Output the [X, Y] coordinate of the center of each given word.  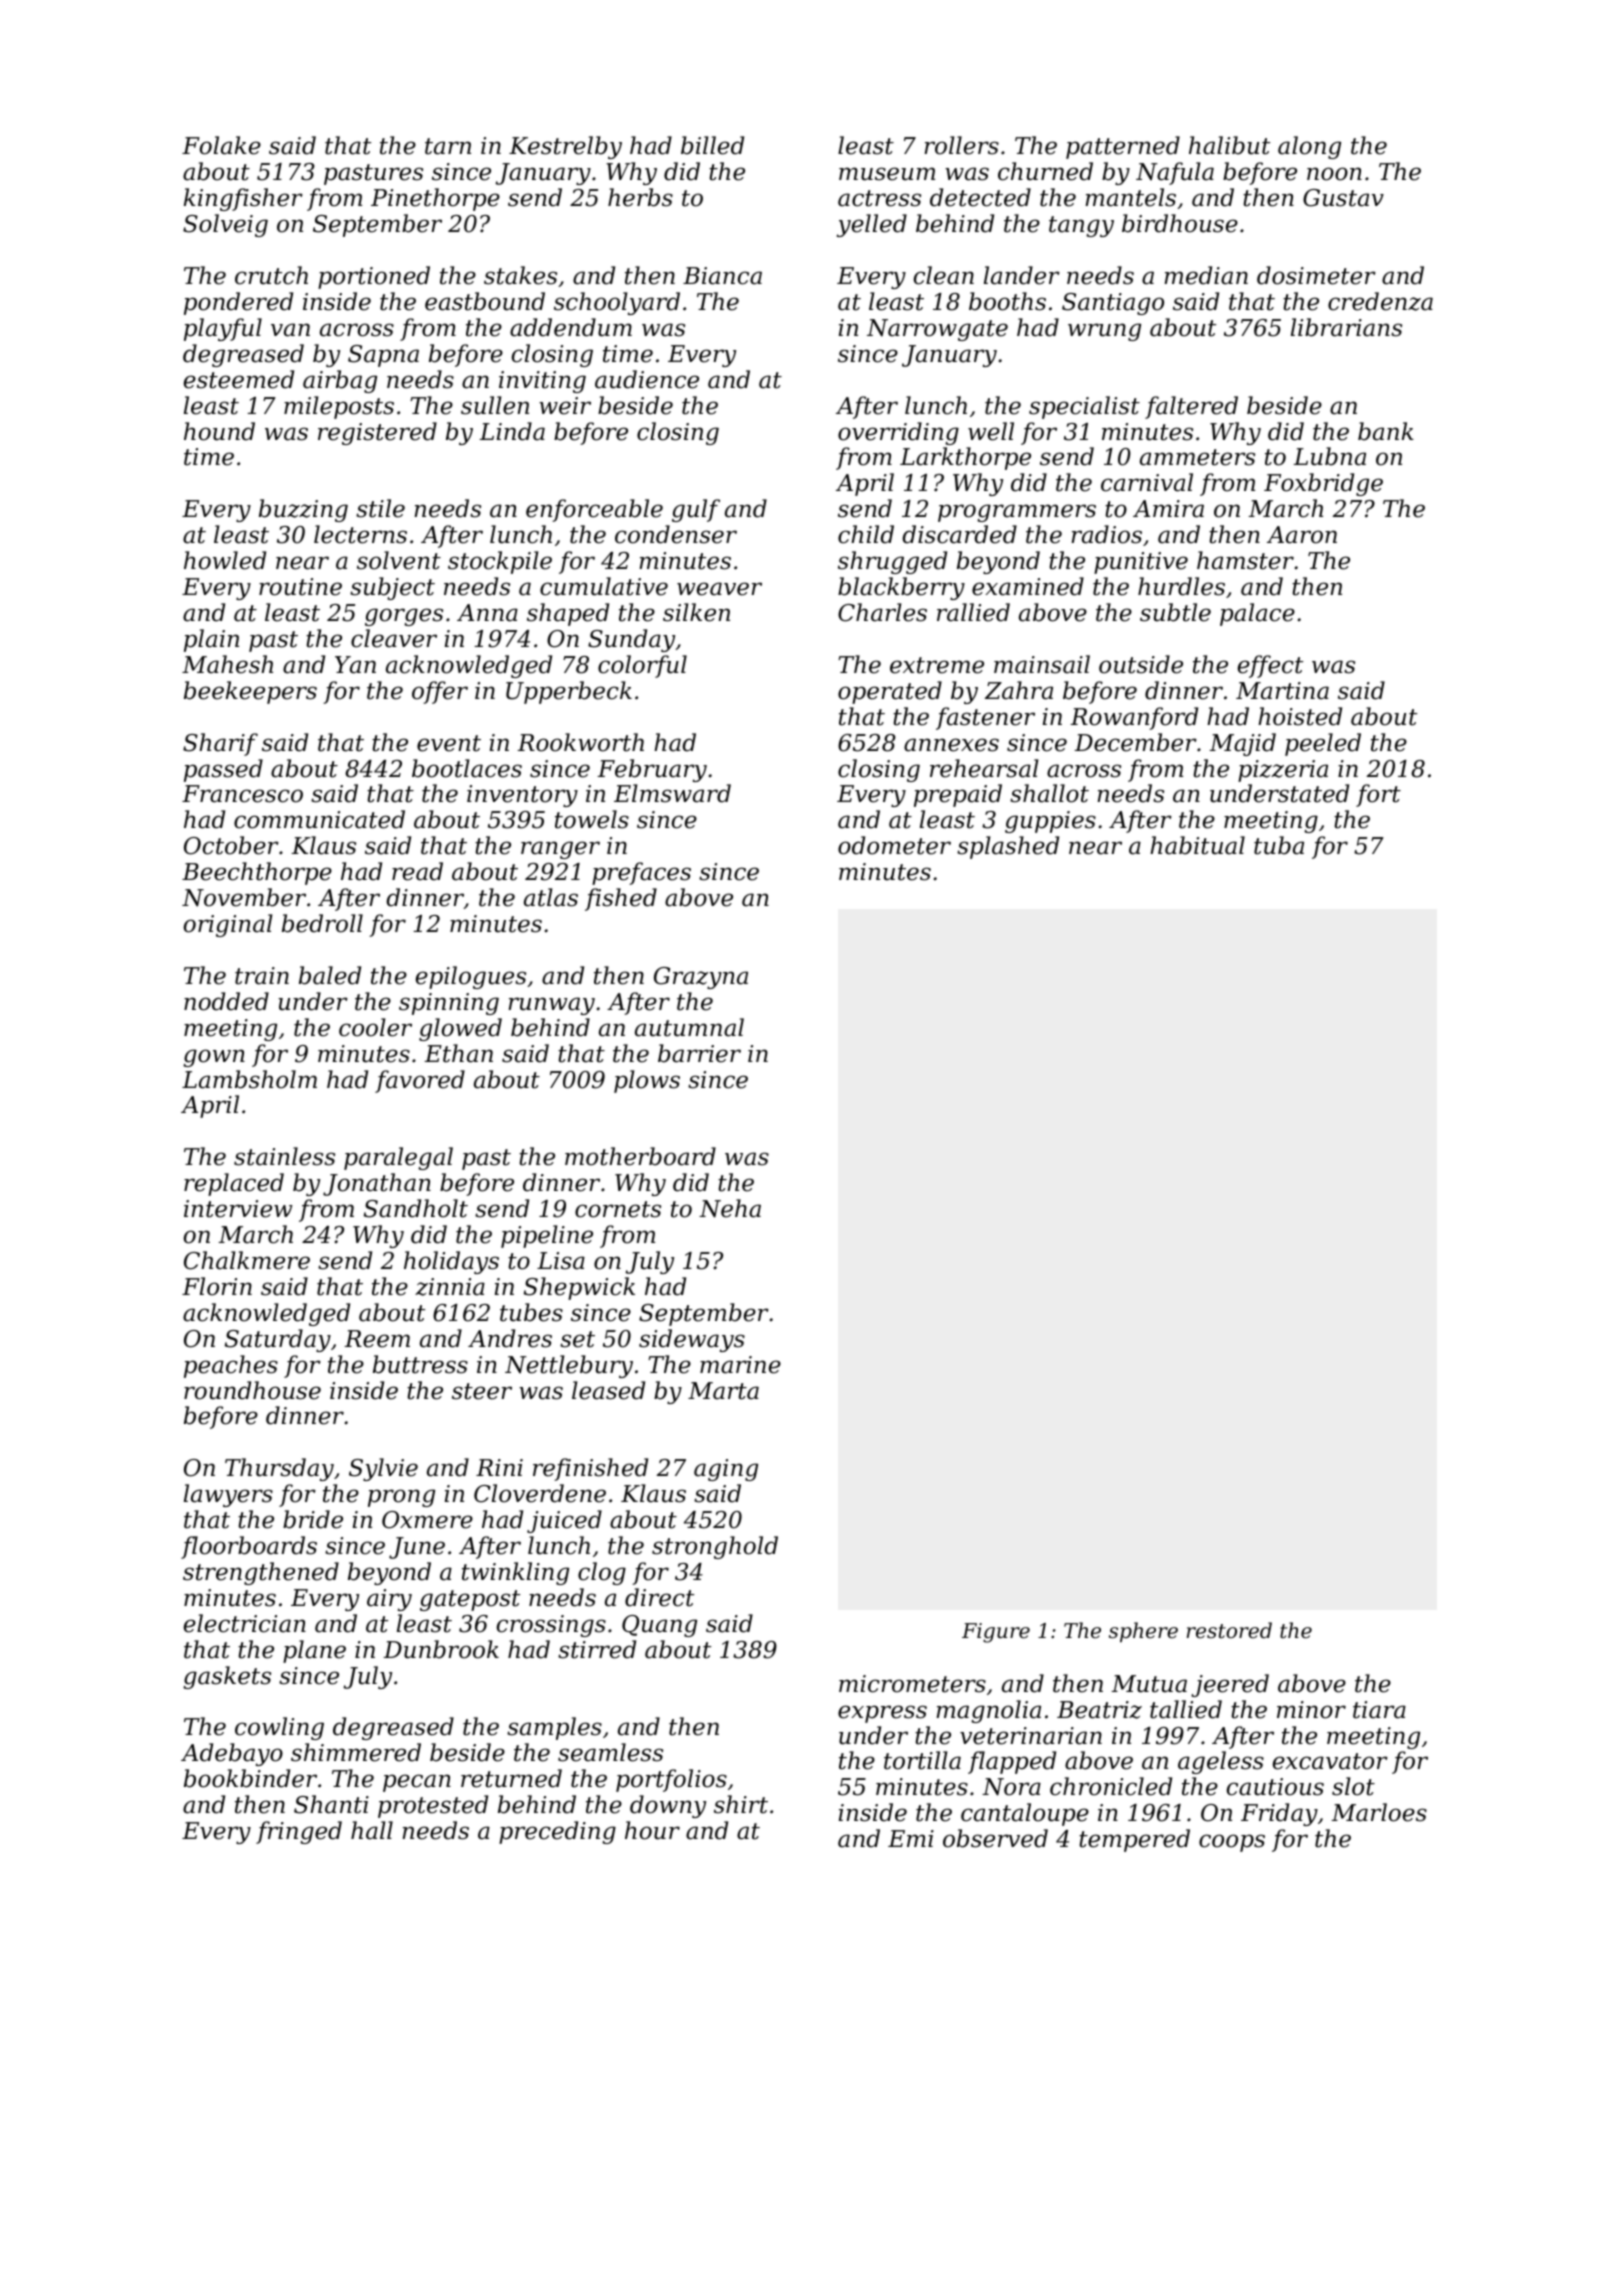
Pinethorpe [435, 199]
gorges [404, 617]
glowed [460, 1029]
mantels [1130, 197]
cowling [279, 1728]
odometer [894, 845]
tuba [1279, 845]
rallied [973, 612]
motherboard [640, 1156]
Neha [730, 1208]
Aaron [1302, 535]
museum [887, 174]
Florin [217, 1286]
